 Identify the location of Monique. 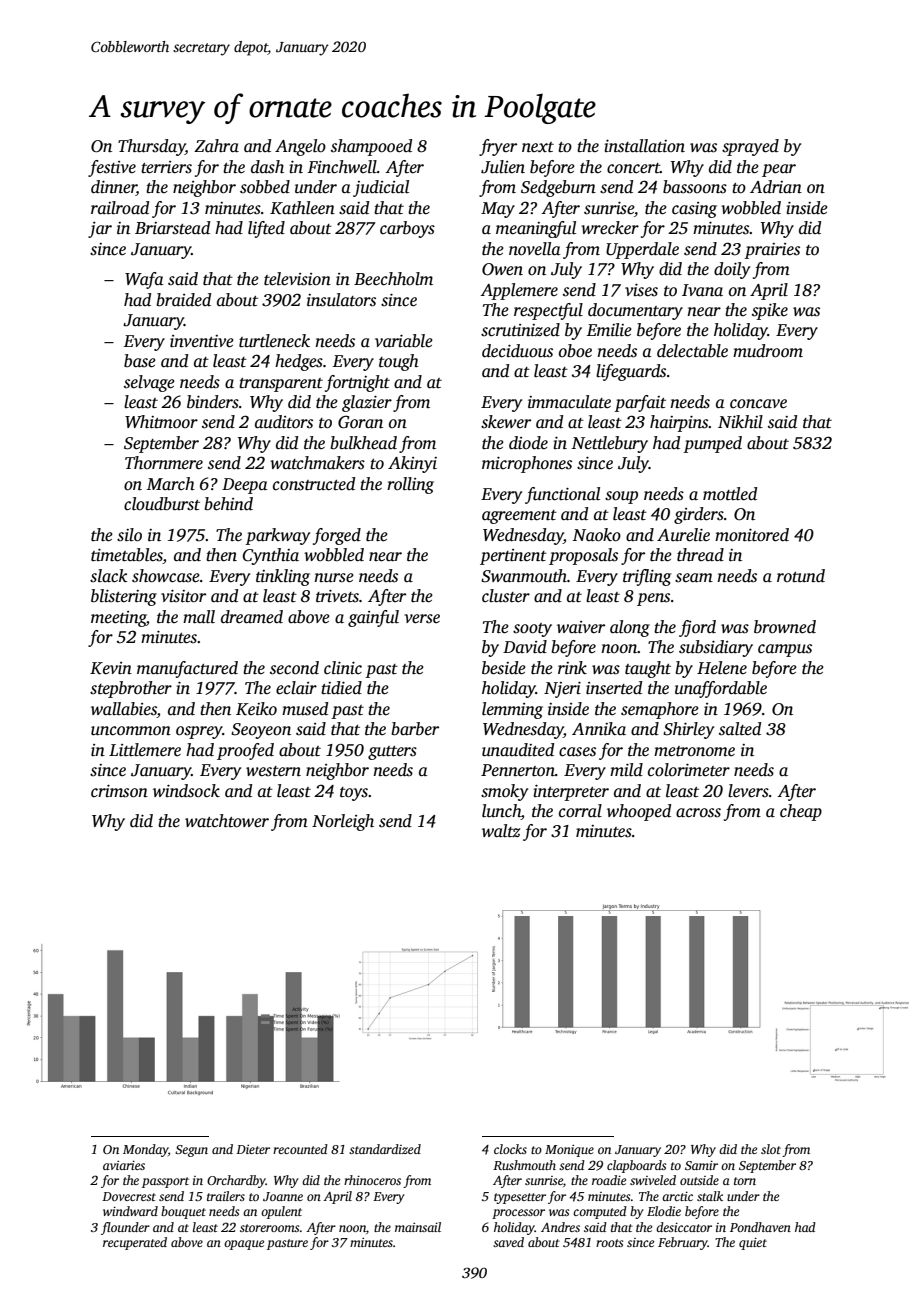
(569, 1151).
